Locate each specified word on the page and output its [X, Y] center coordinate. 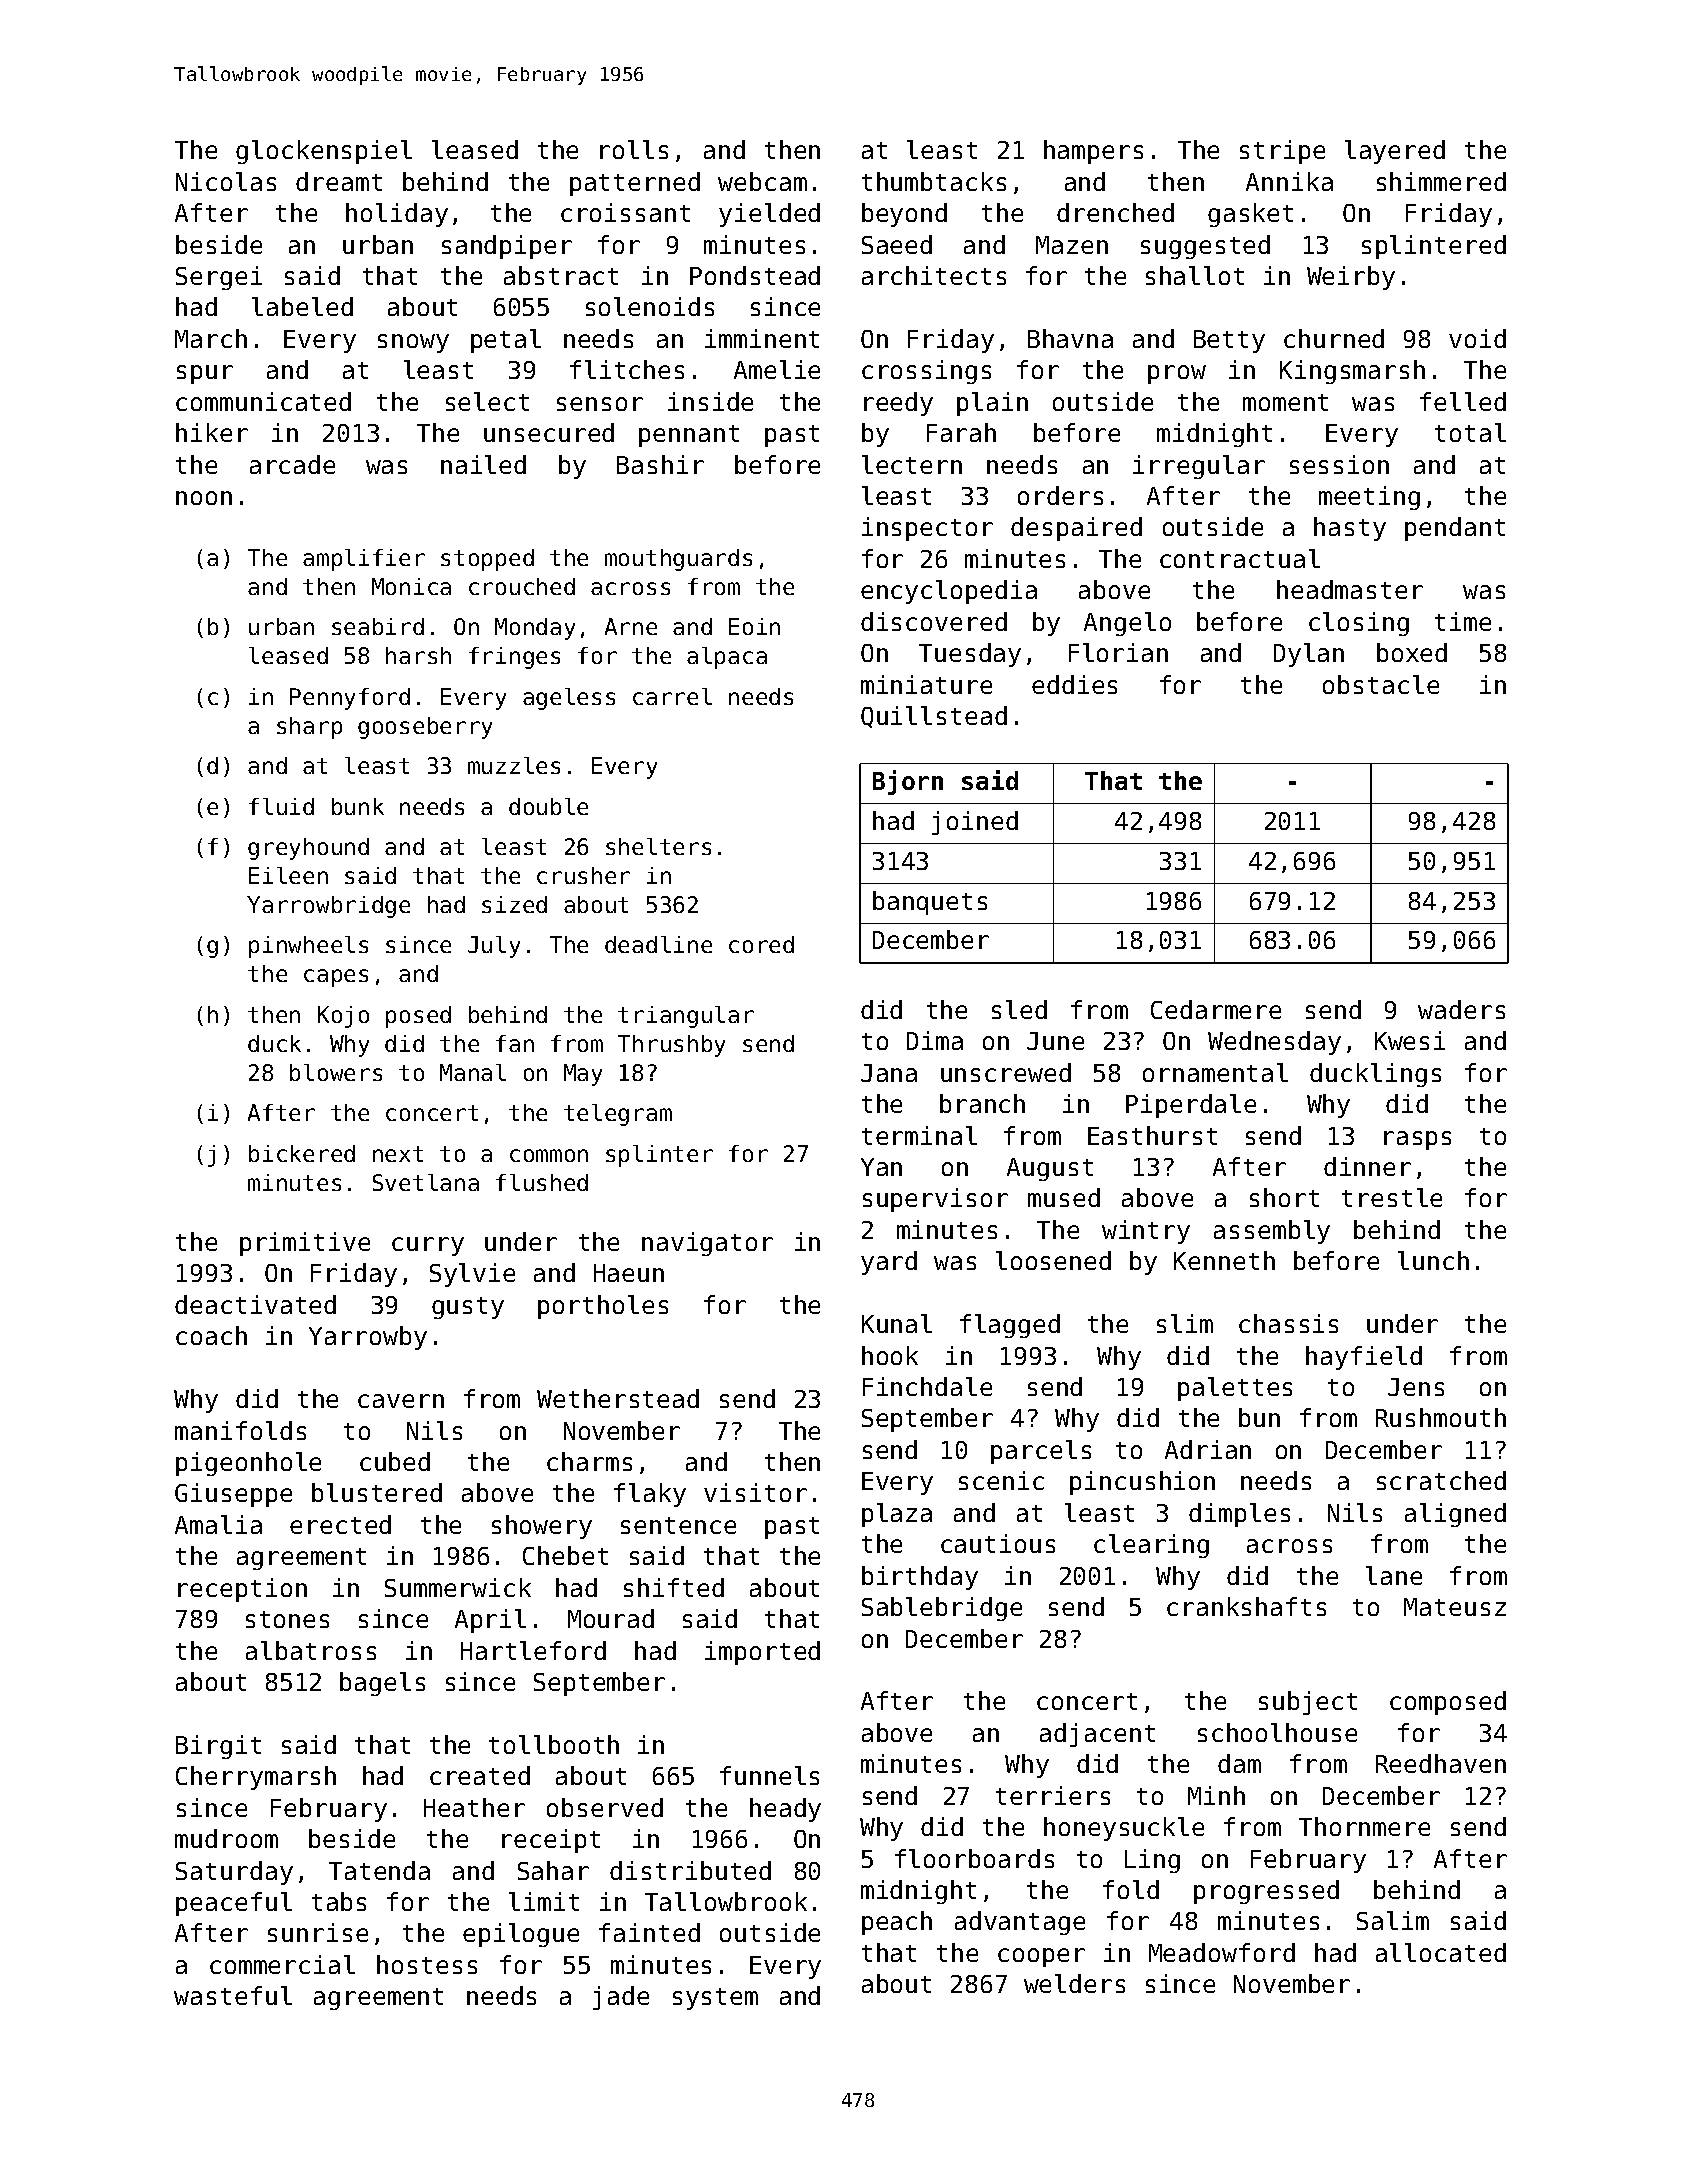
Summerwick [458, 1587]
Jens [1416, 1387]
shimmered [1441, 181]
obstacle [1381, 684]
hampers [1093, 152]
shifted [674, 1587]
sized [514, 904]
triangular [686, 1017]
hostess [427, 1964]
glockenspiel [324, 152]
